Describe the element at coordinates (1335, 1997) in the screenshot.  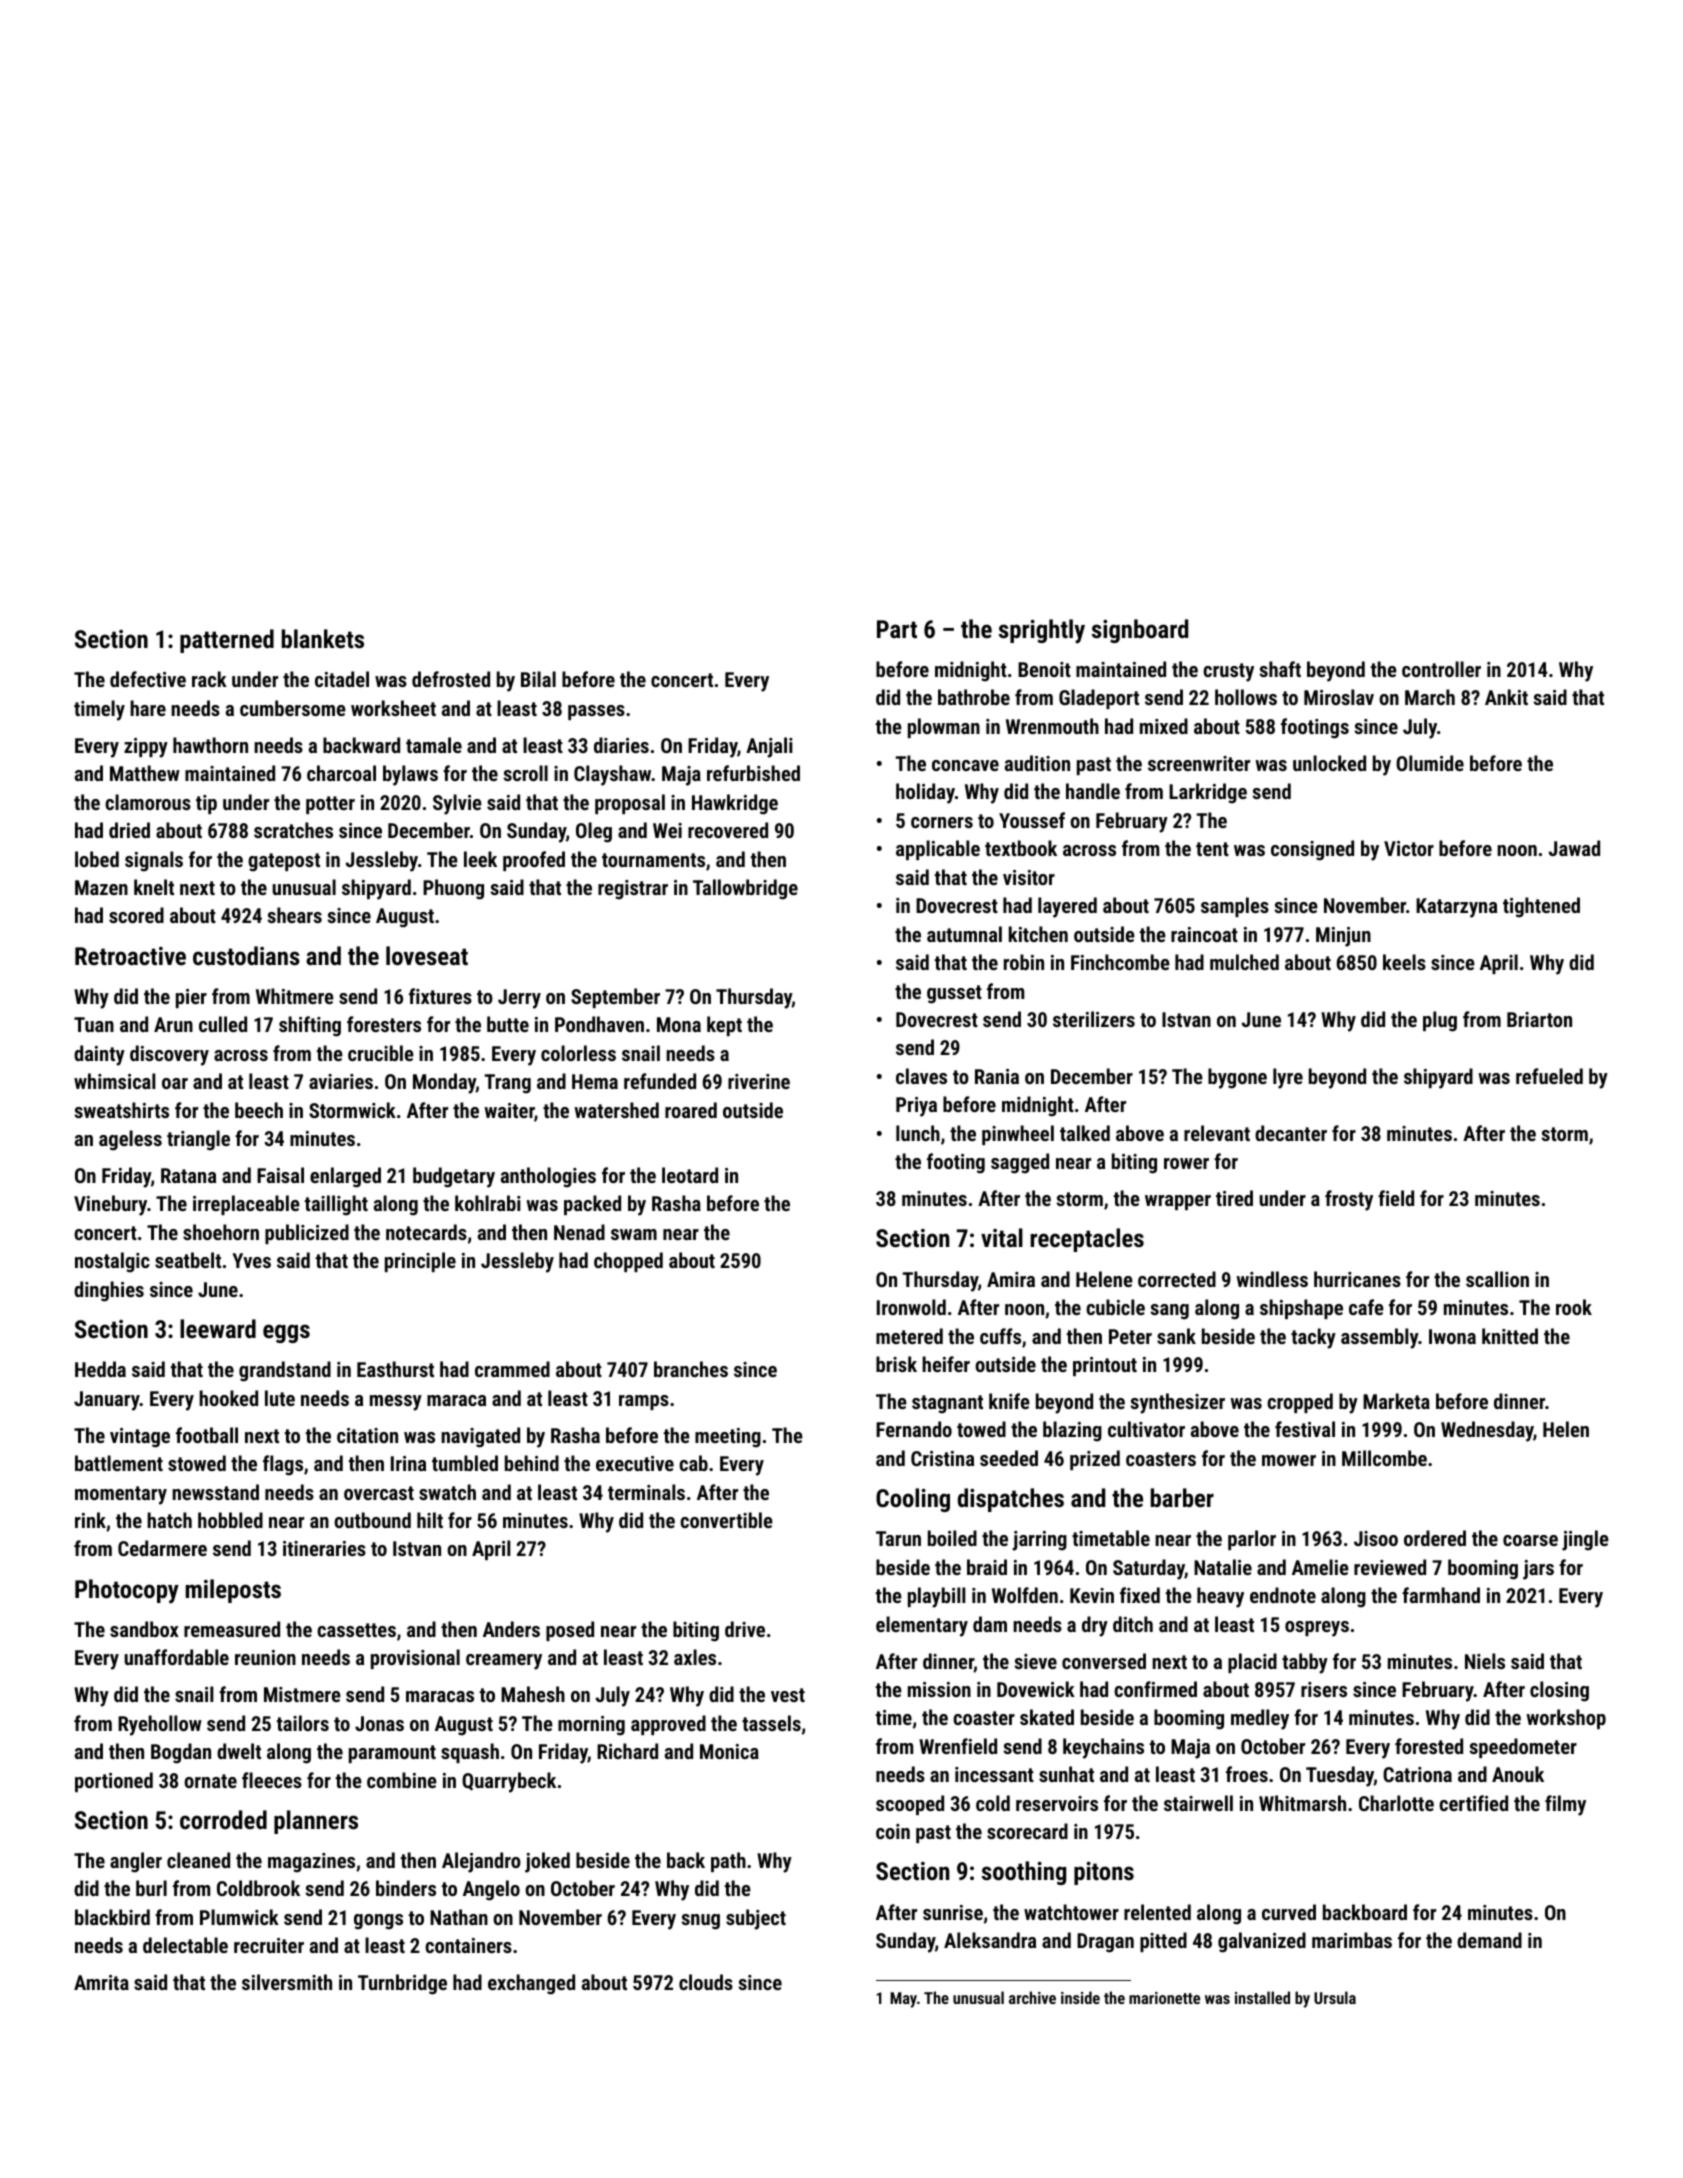
I see `Ursula` at that location.
